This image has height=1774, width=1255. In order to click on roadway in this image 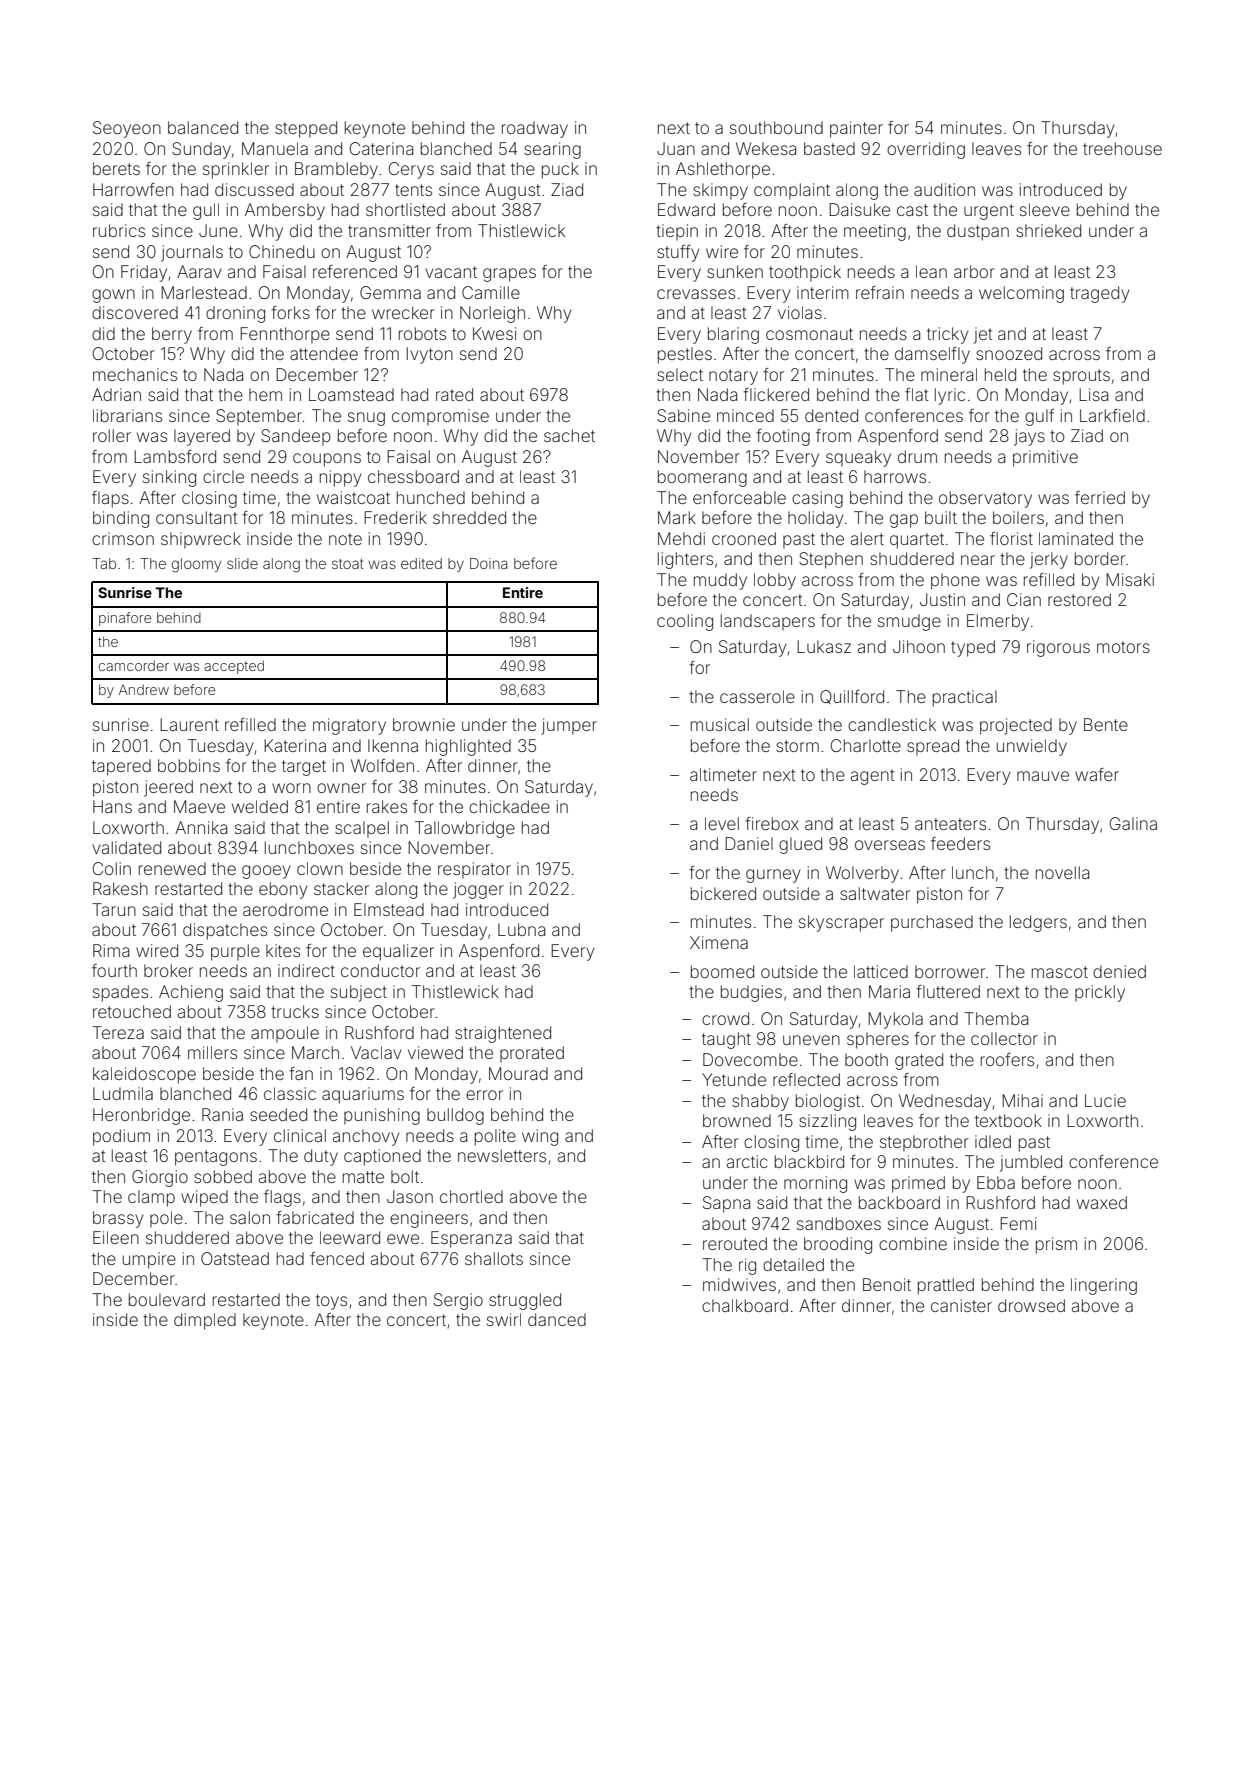, I will do `click(535, 129)`.
